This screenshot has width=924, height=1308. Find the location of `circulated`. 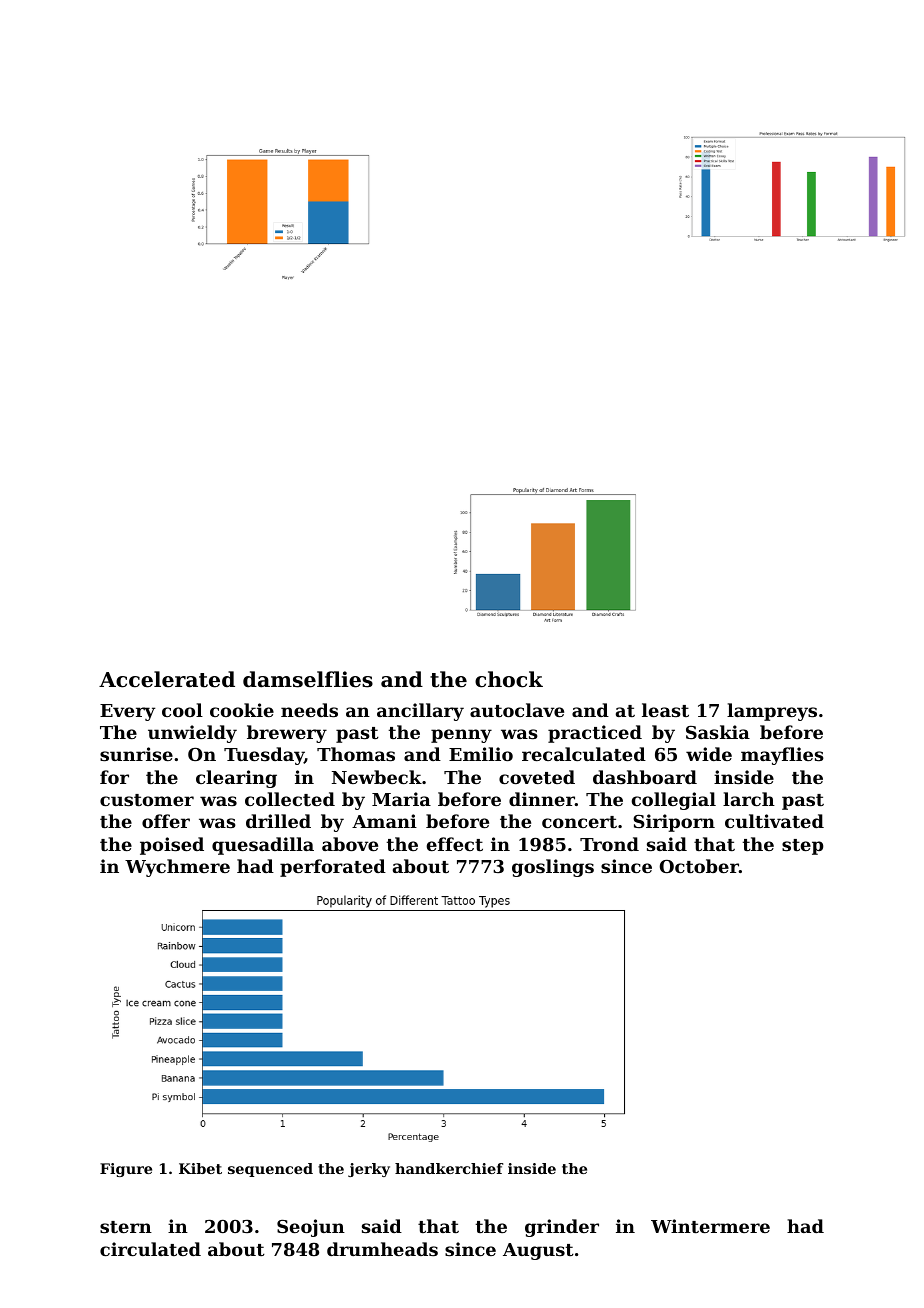

circulated is located at coordinates (150, 1249).
